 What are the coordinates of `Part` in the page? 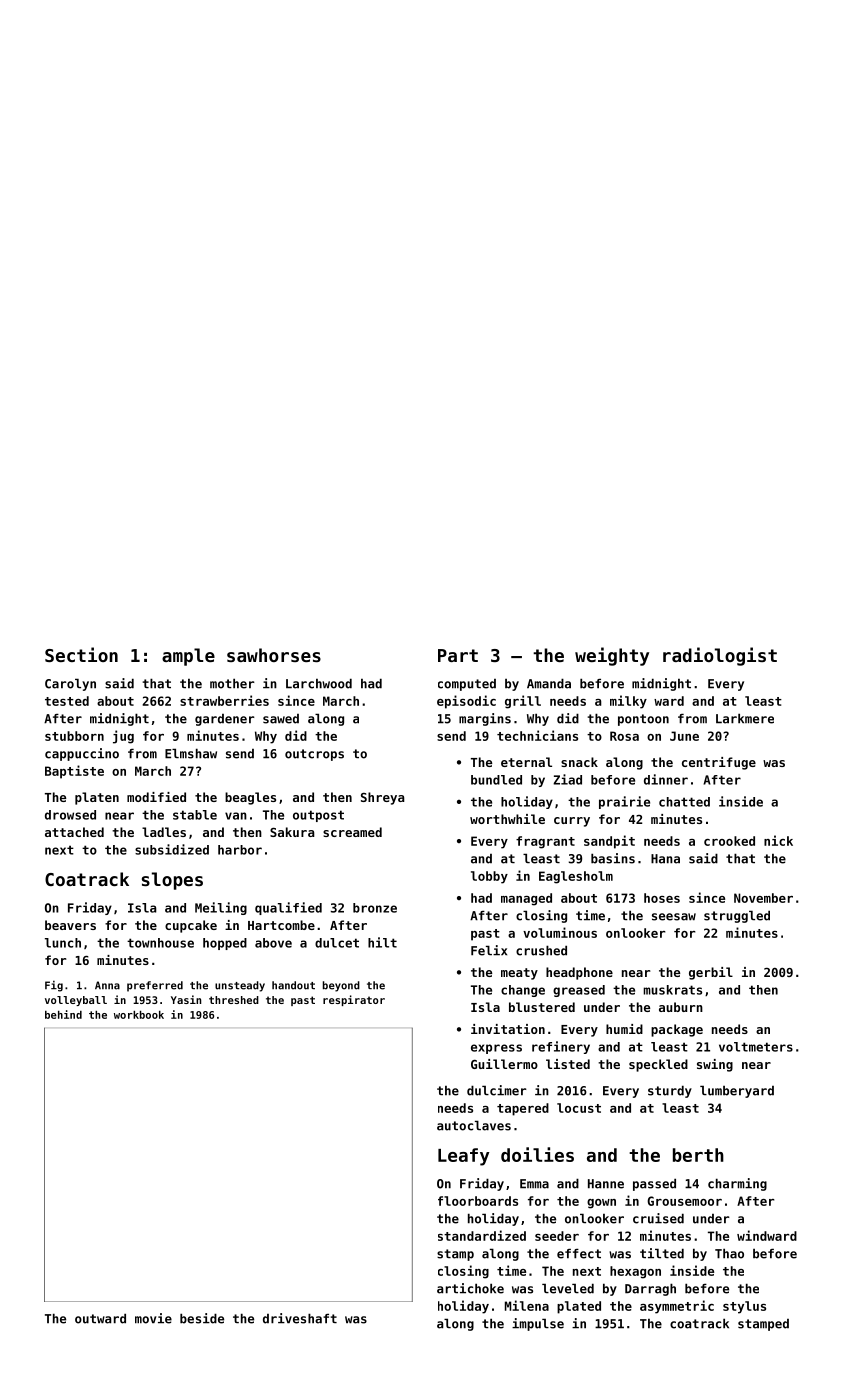 It's located at (458, 655).
